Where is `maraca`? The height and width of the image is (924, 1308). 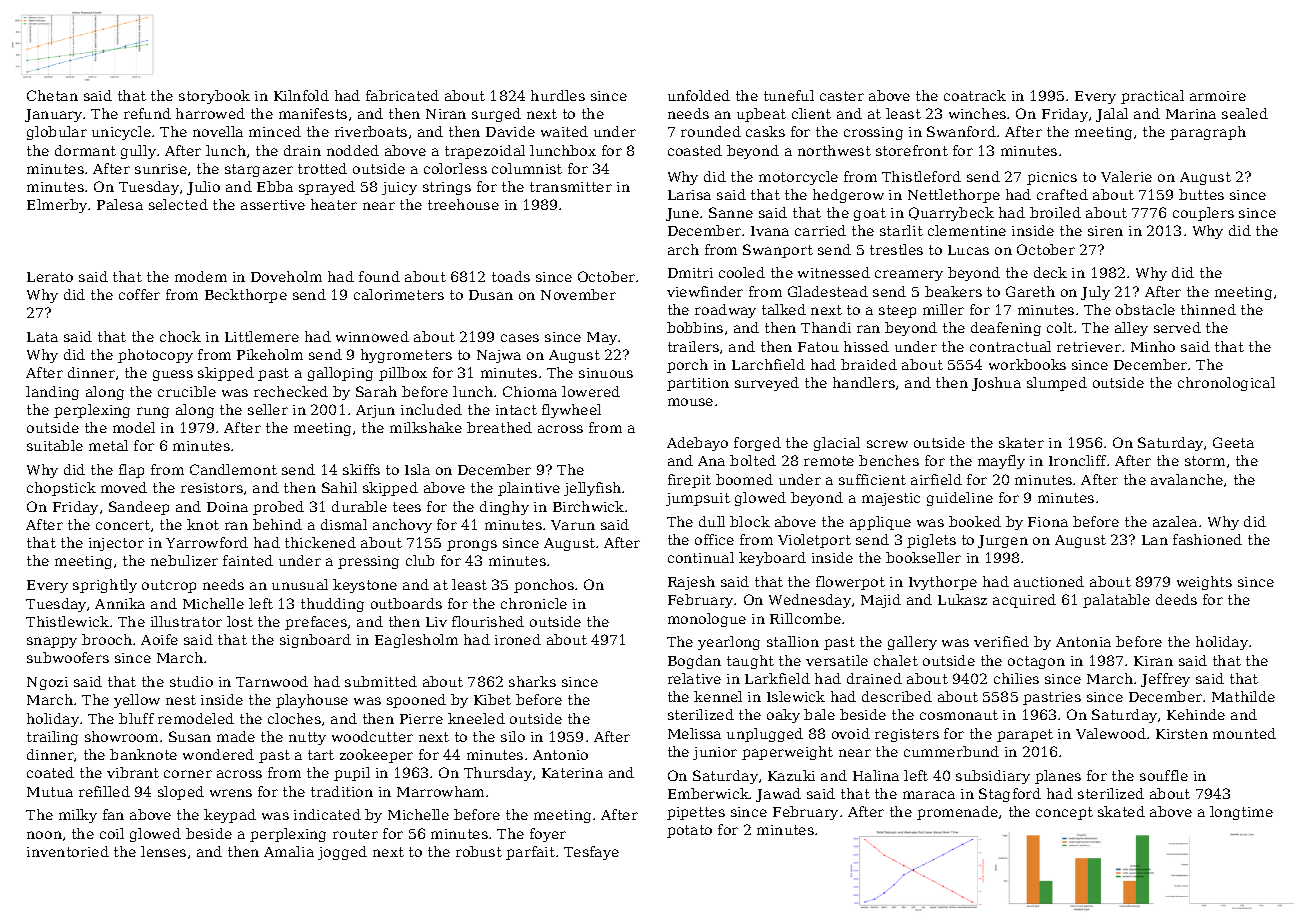 maraca is located at coordinates (929, 795).
